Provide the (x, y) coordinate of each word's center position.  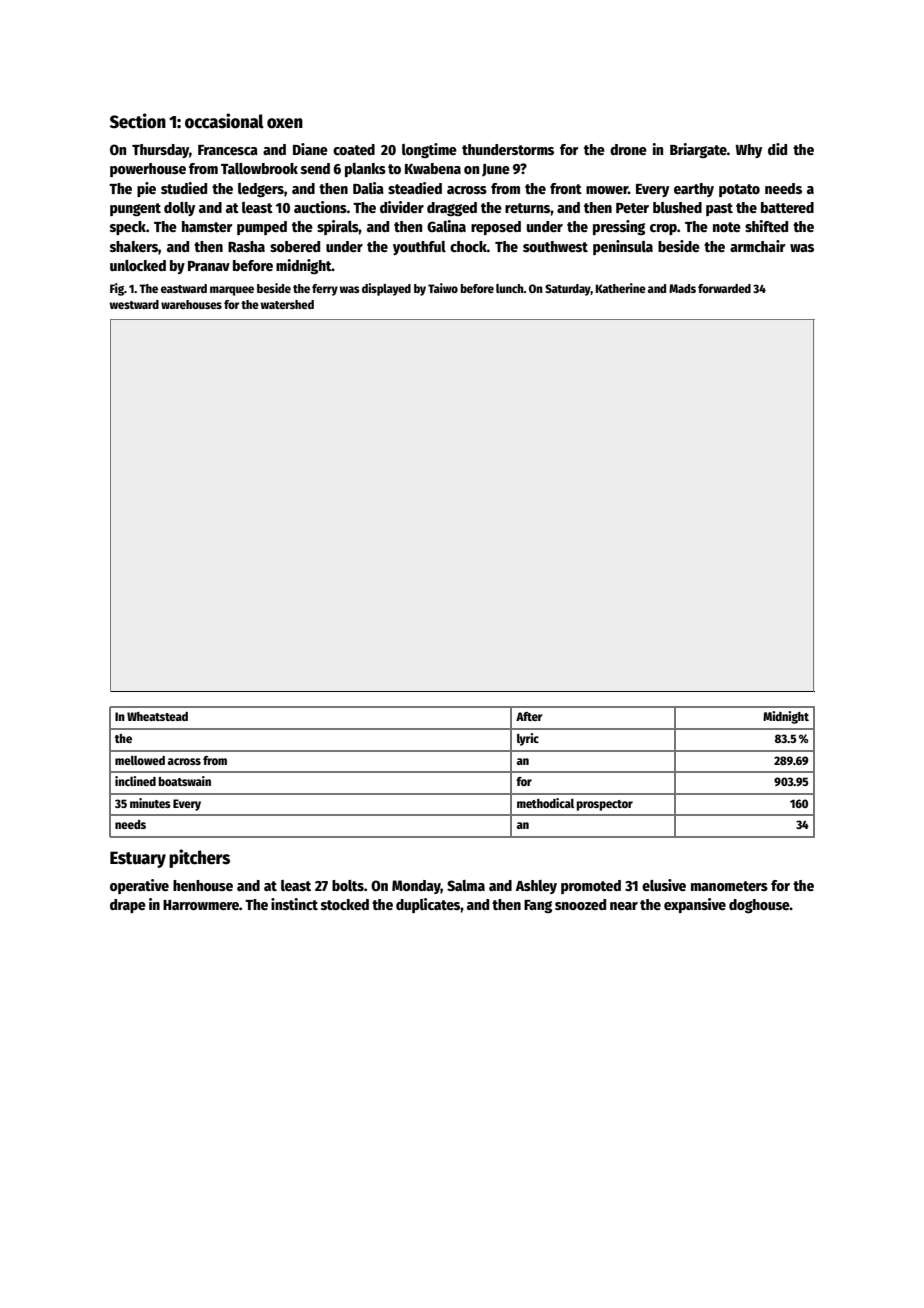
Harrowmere (201, 905)
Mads (682, 288)
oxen (285, 123)
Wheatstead (157, 716)
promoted (591, 887)
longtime (429, 150)
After (529, 716)
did (777, 149)
